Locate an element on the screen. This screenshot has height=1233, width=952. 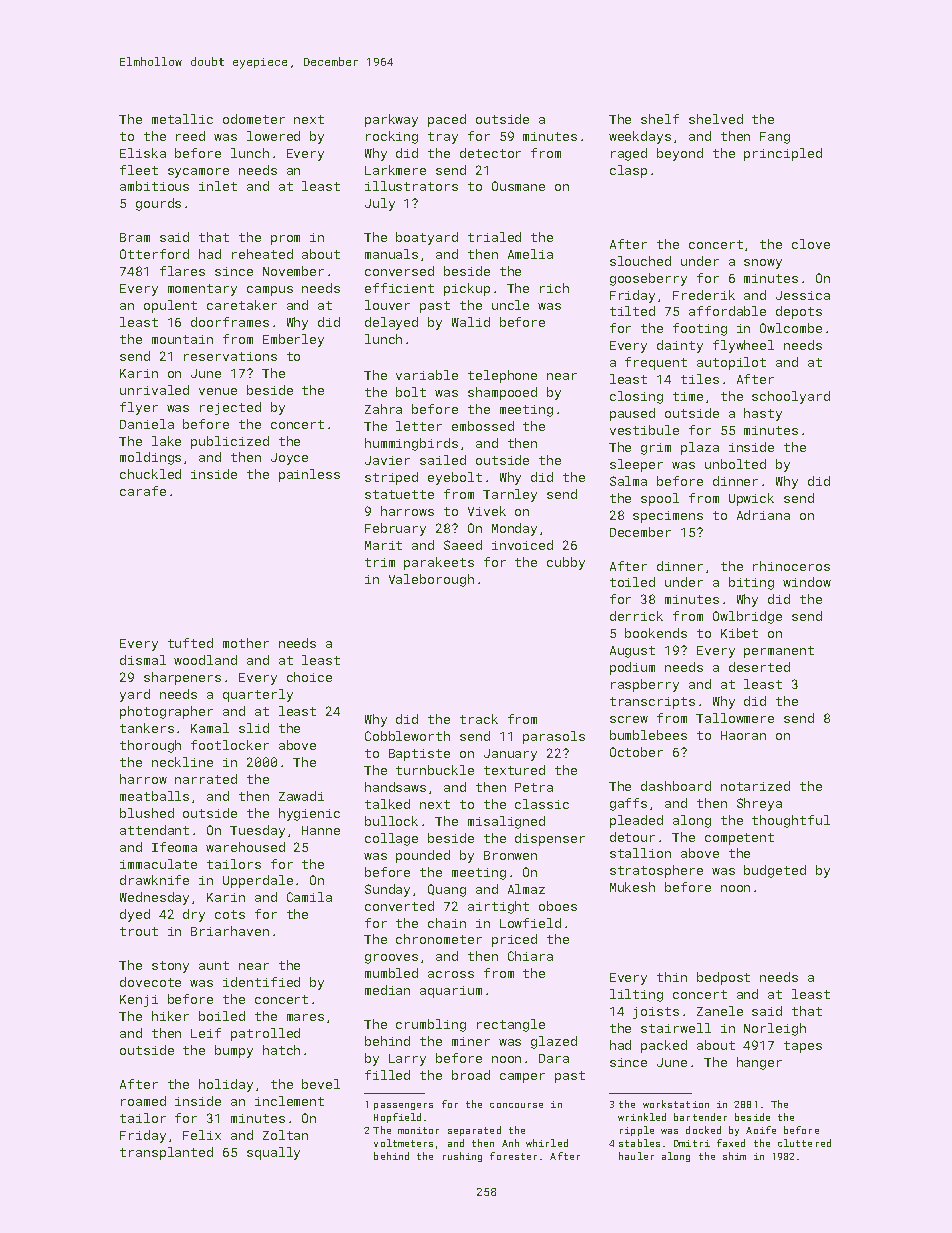
handsaws is located at coordinates (395, 787).
